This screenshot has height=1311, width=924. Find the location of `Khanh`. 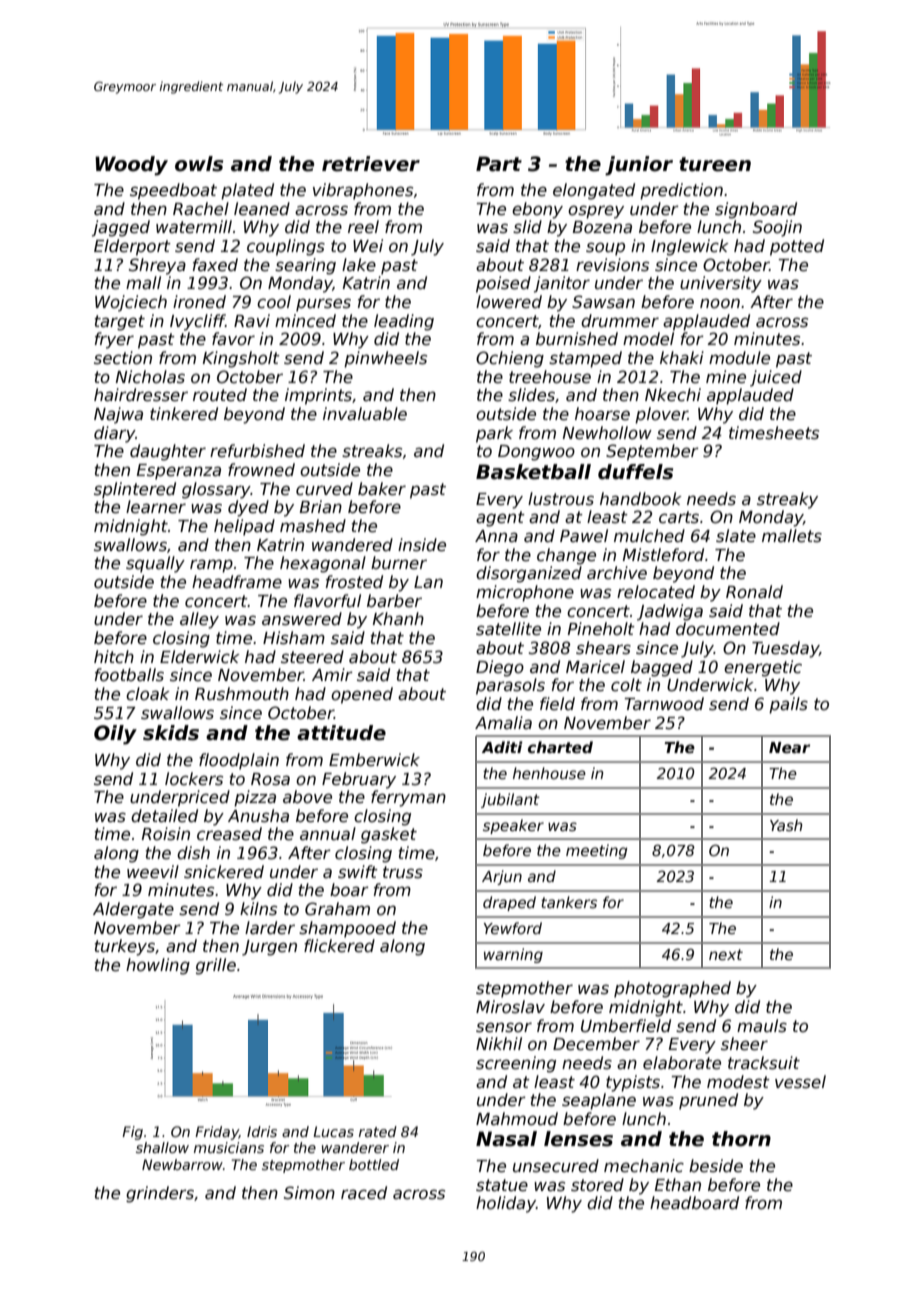

Khanh is located at coordinates (398, 618).
